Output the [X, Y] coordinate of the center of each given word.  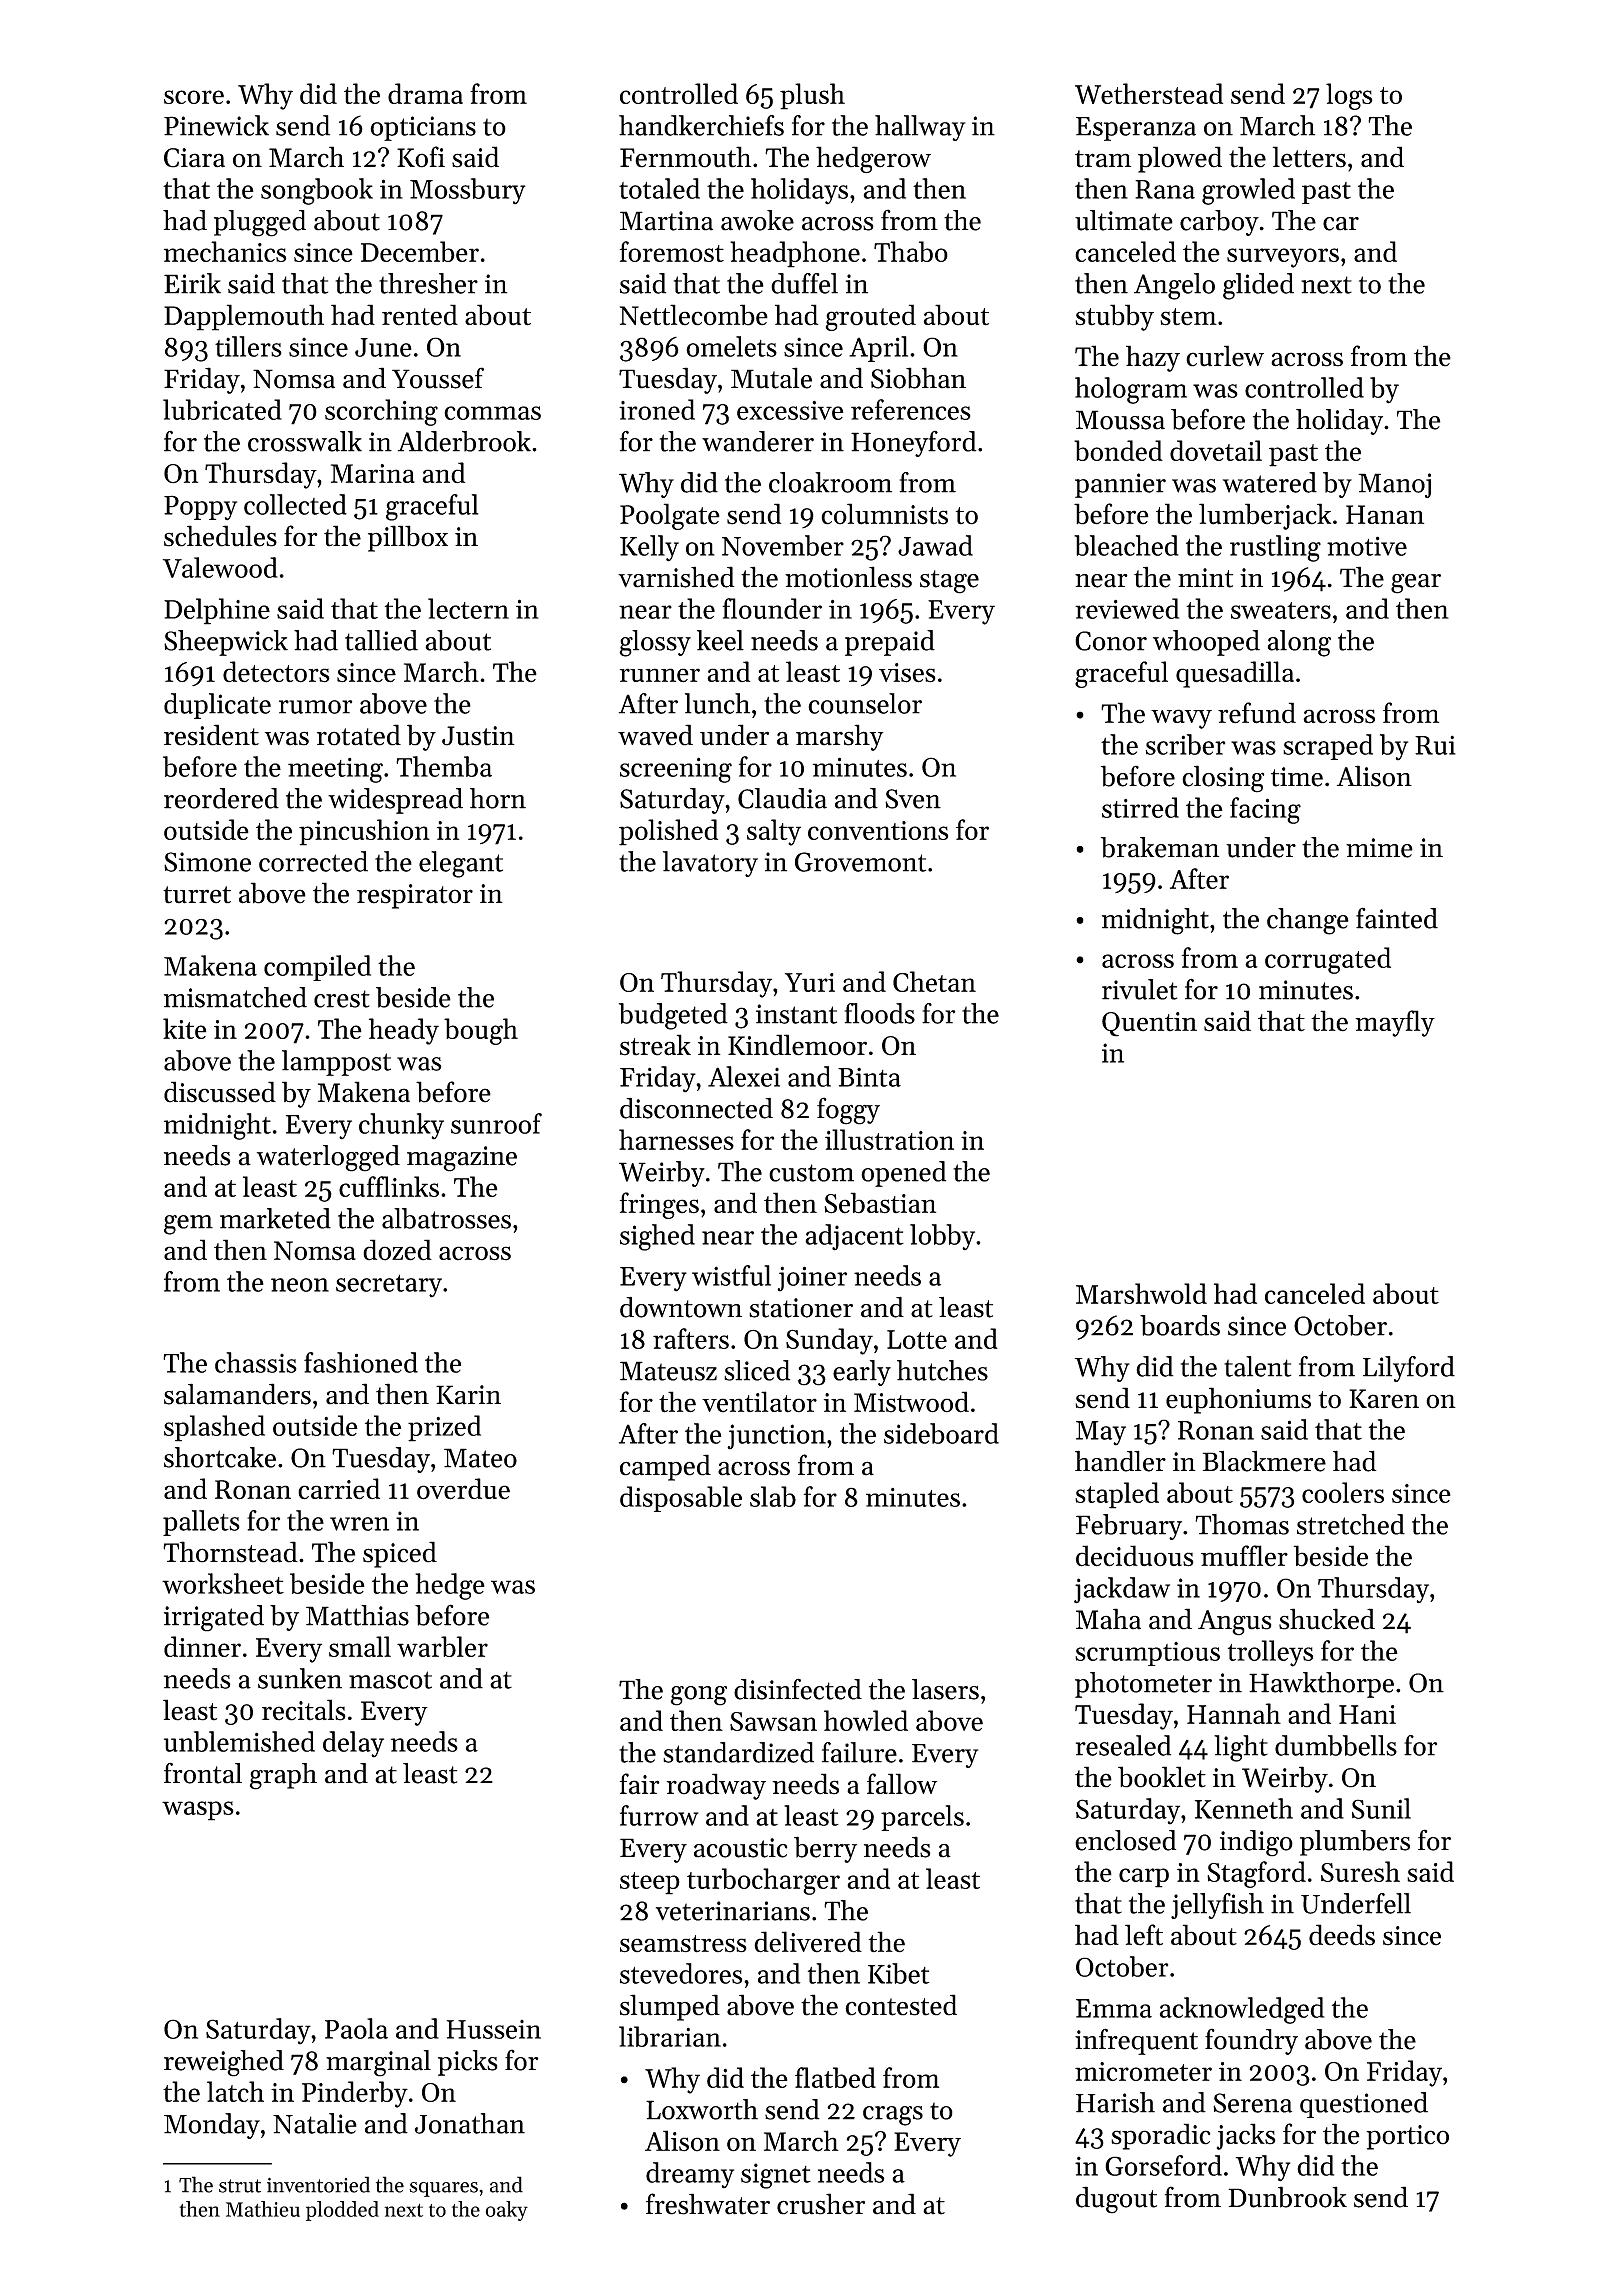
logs [1349, 96]
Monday [212, 2126]
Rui [1435, 745]
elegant [461, 864]
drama [425, 93]
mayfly [1395, 1023]
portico [1407, 2137]
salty [774, 832]
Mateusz [668, 1371]
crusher [821, 2204]
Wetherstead [1149, 93]
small [360, 1646]
